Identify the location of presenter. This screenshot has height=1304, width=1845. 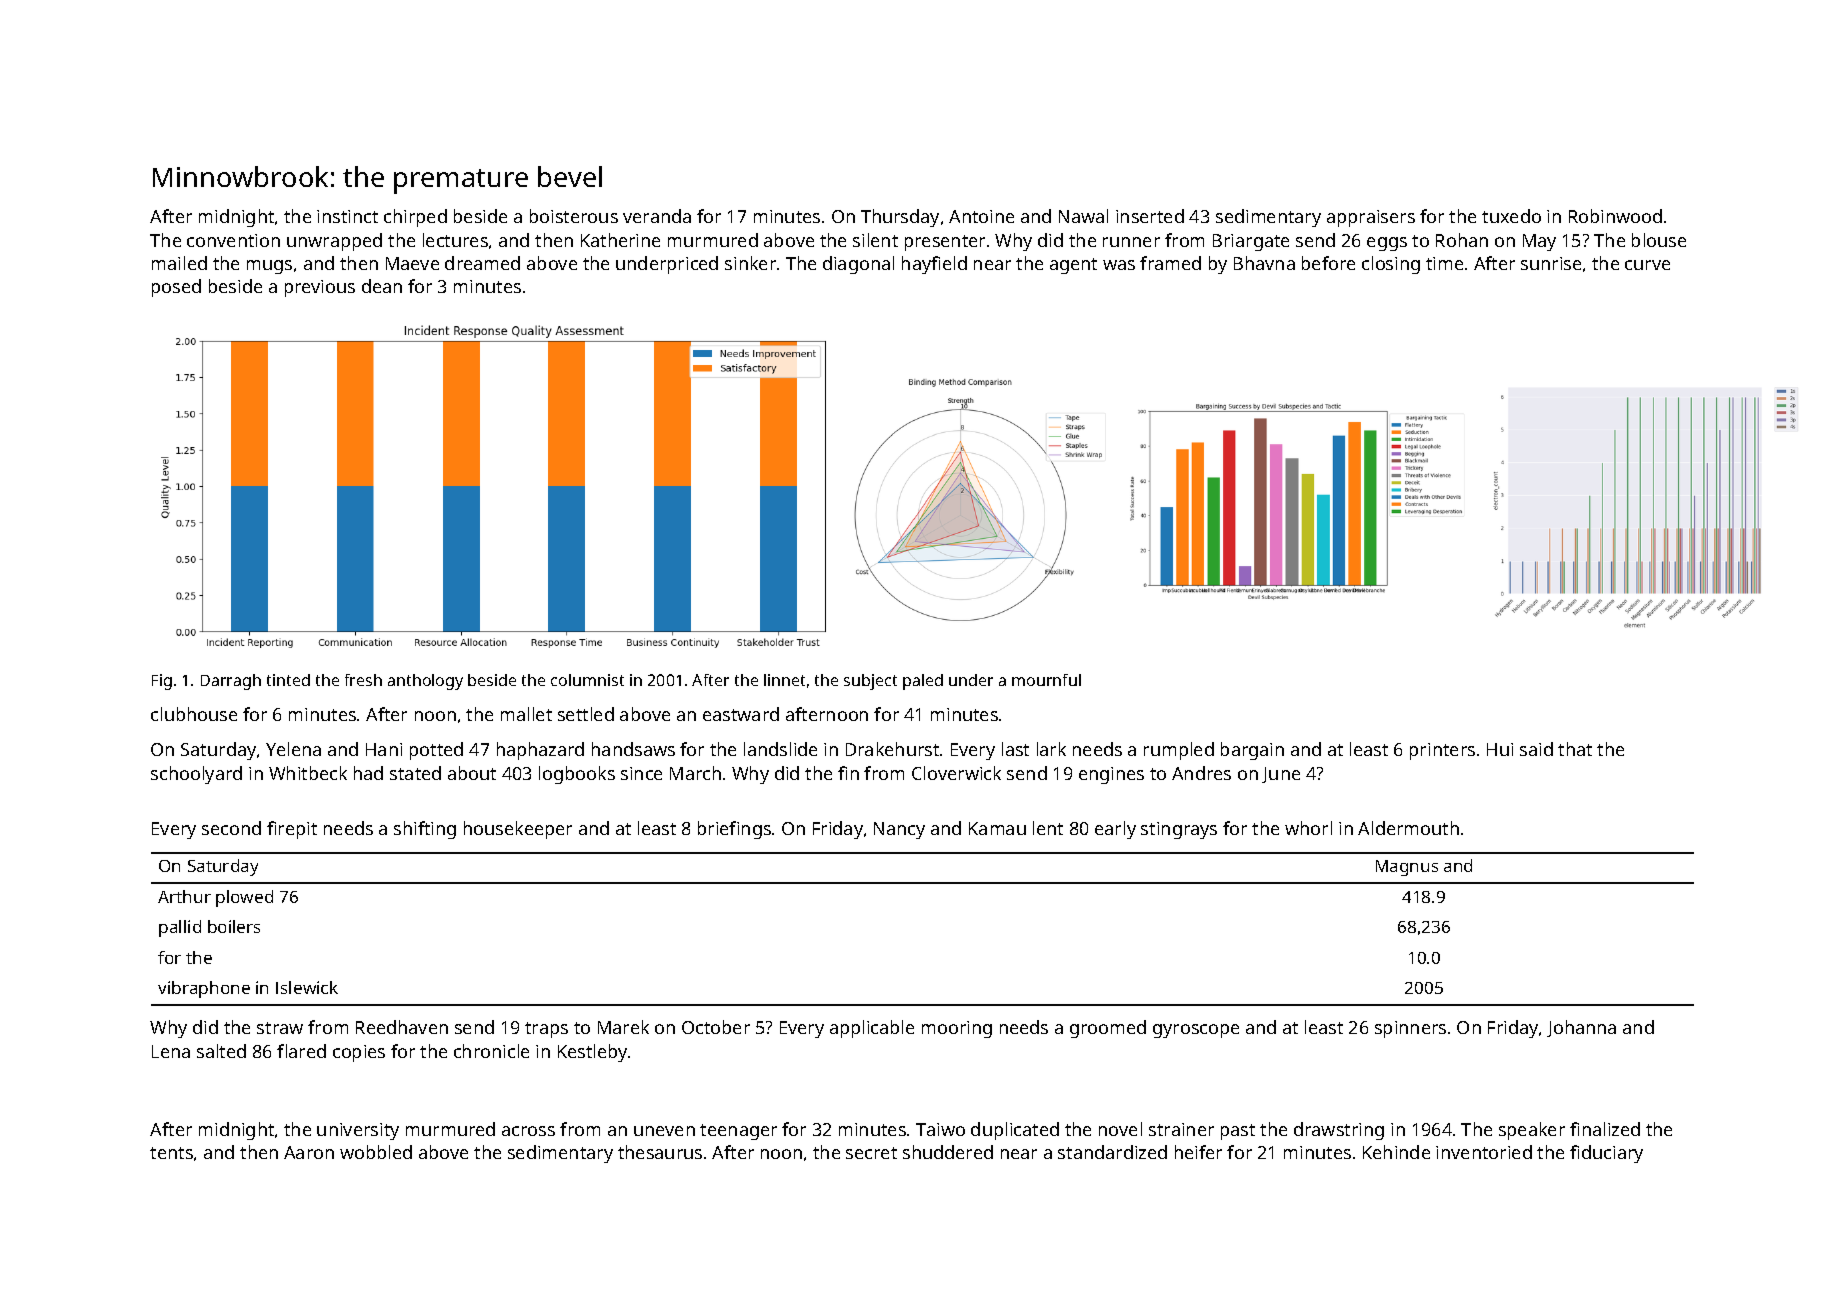
(945, 243).
